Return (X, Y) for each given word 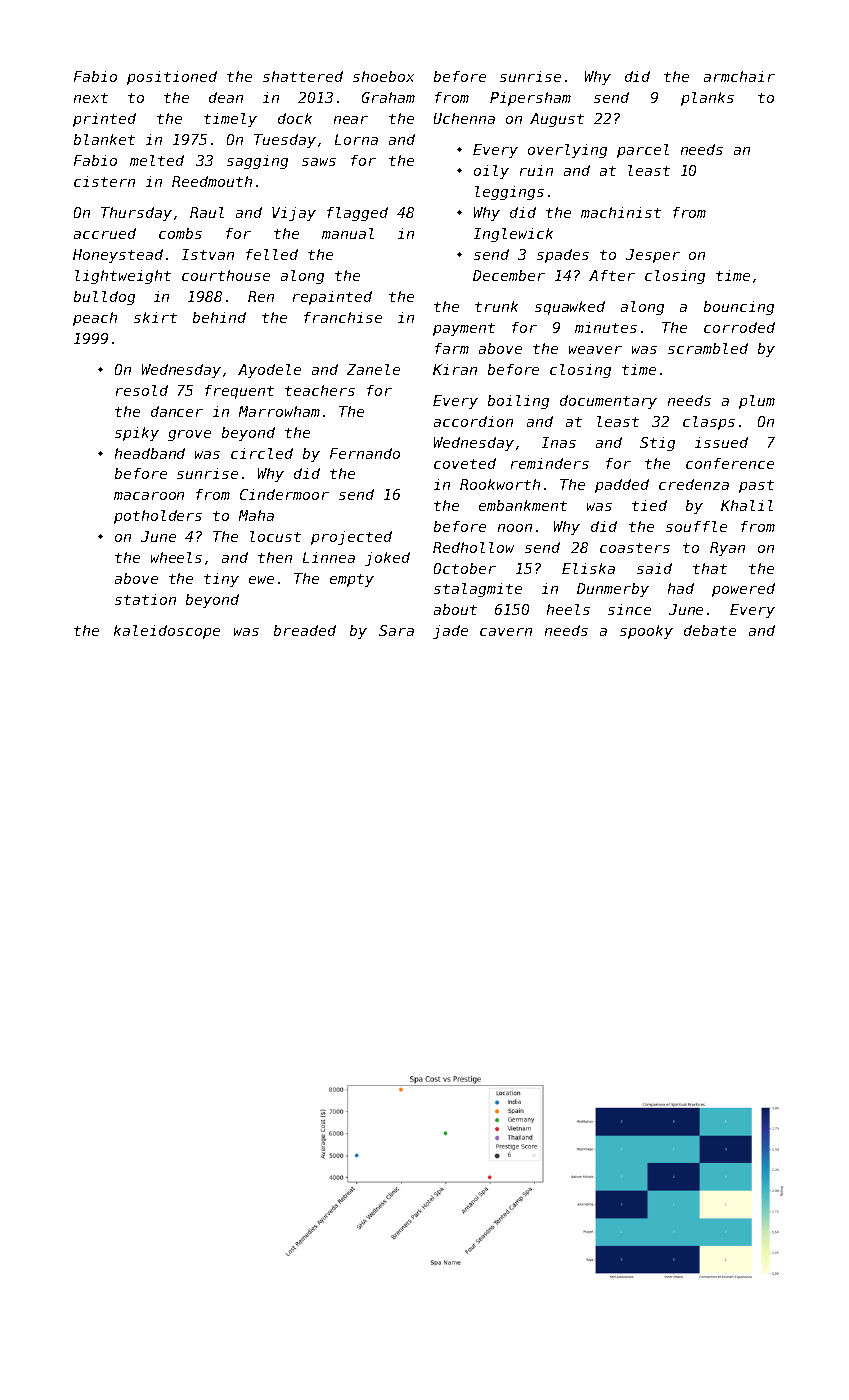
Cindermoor (284, 494)
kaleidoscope (167, 632)
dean (226, 97)
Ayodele (269, 371)
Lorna (356, 139)
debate (710, 630)
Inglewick (513, 235)
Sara (396, 630)
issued (721, 442)
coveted (465, 463)
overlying (567, 151)
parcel (643, 151)
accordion (473, 421)
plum (757, 402)
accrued (105, 233)
